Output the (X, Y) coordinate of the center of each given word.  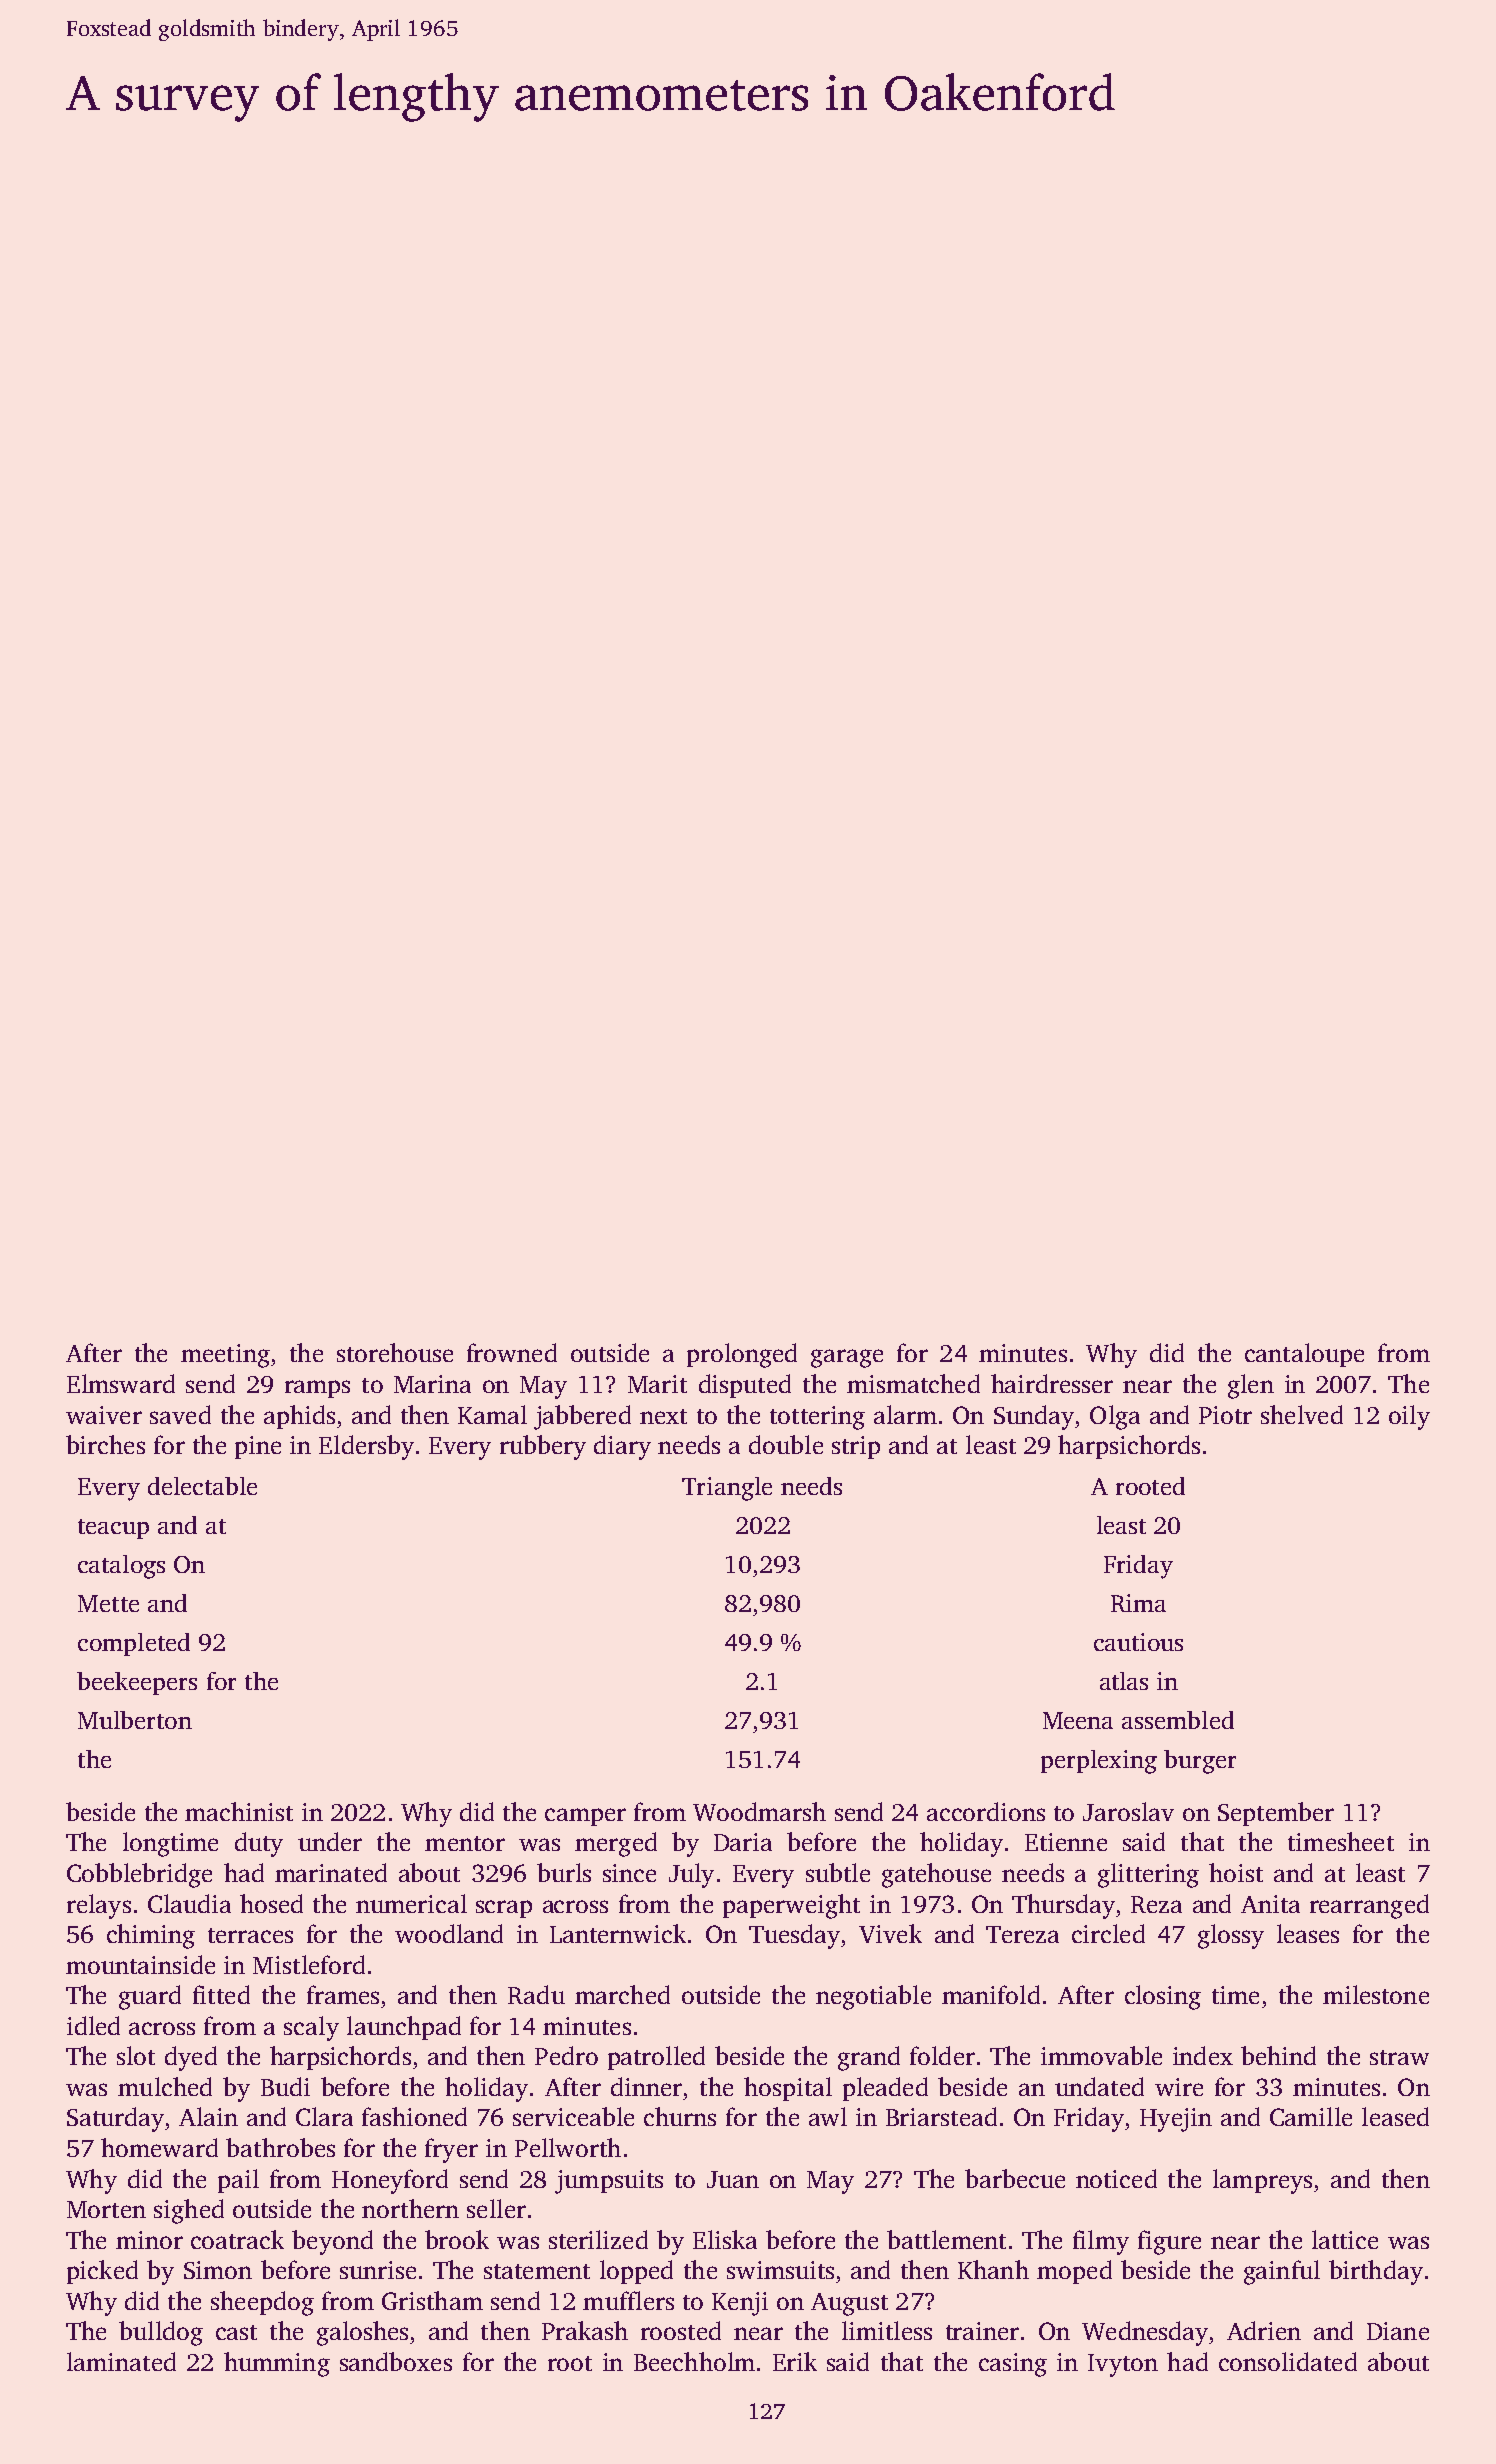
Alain (208, 2116)
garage (847, 1358)
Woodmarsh (759, 1811)
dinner (646, 2086)
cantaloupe (1304, 1355)
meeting (225, 1356)
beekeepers (137, 1683)
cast (236, 2332)
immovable (1101, 2055)
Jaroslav (1128, 1811)
